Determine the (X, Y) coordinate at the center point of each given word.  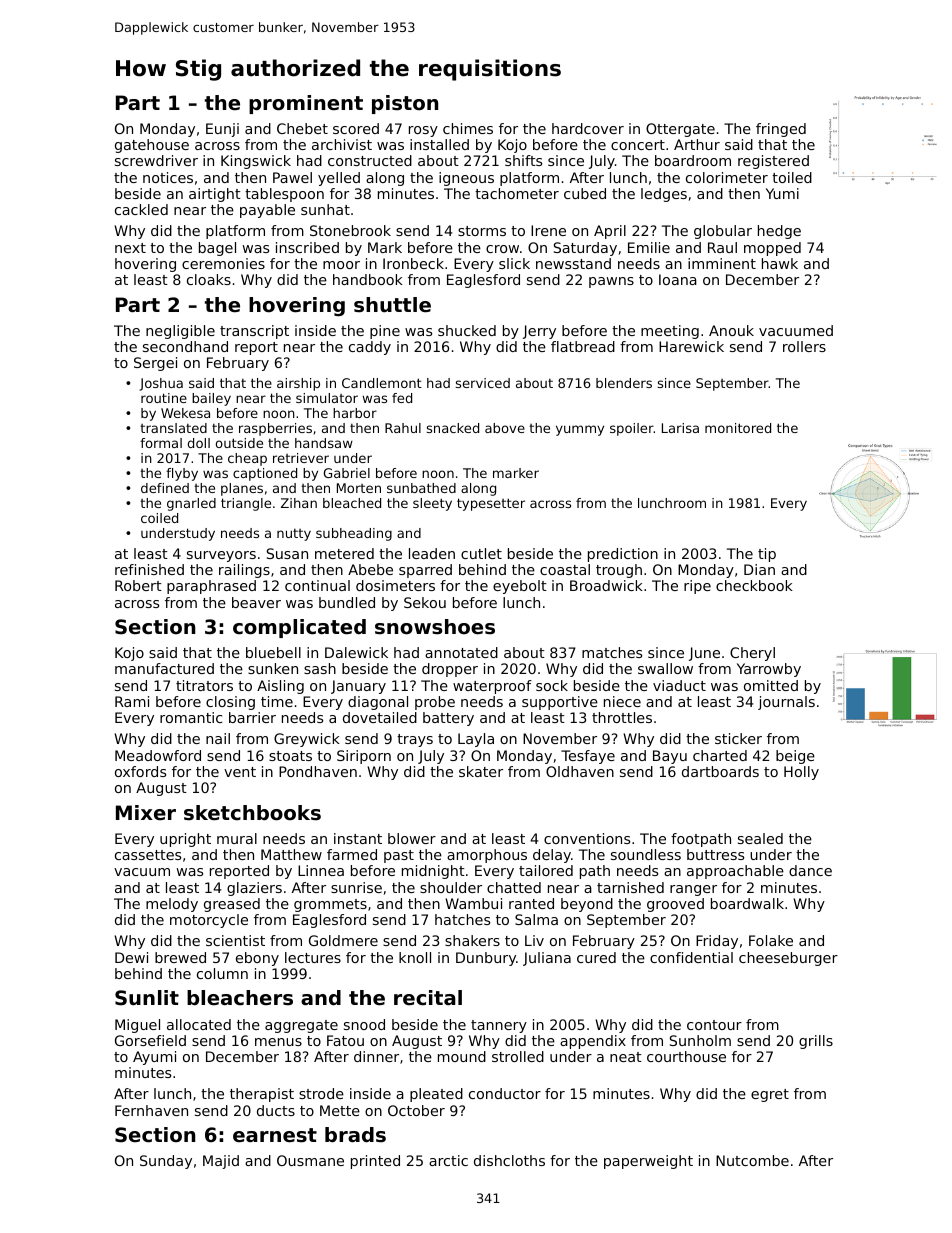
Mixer (146, 813)
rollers (804, 346)
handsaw (324, 443)
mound (462, 1056)
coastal (565, 569)
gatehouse (152, 146)
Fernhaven (151, 1110)
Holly (801, 773)
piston (405, 104)
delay (552, 856)
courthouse (686, 1056)
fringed (781, 130)
